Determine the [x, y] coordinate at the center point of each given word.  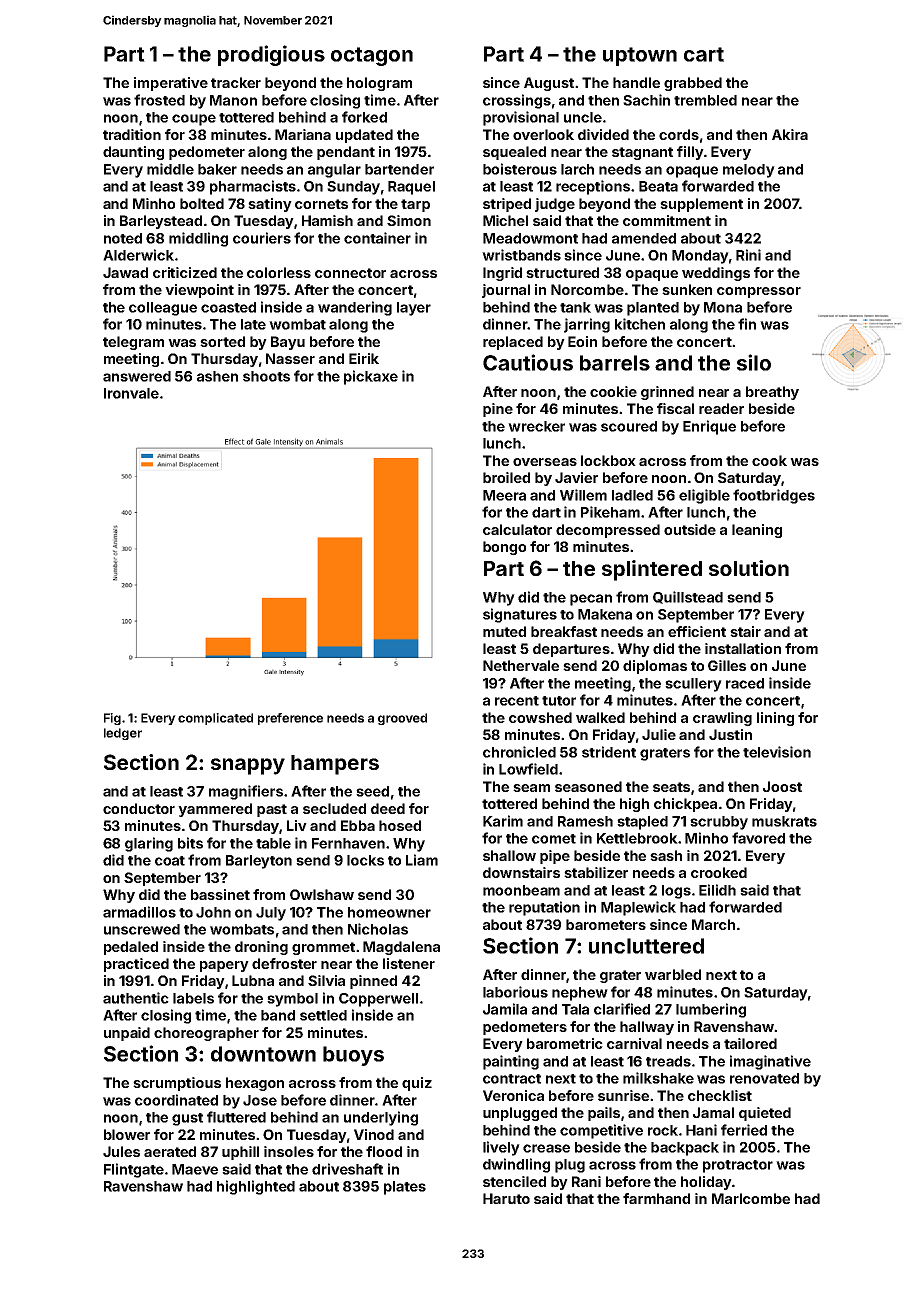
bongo [504, 548]
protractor [738, 1166]
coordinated [176, 1100]
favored [758, 838]
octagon [372, 56]
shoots [266, 376]
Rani [586, 1181]
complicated [215, 719]
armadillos [139, 912]
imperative [171, 84]
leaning [757, 531]
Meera [504, 495]
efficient [697, 631]
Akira [790, 134]
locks [365, 860]
